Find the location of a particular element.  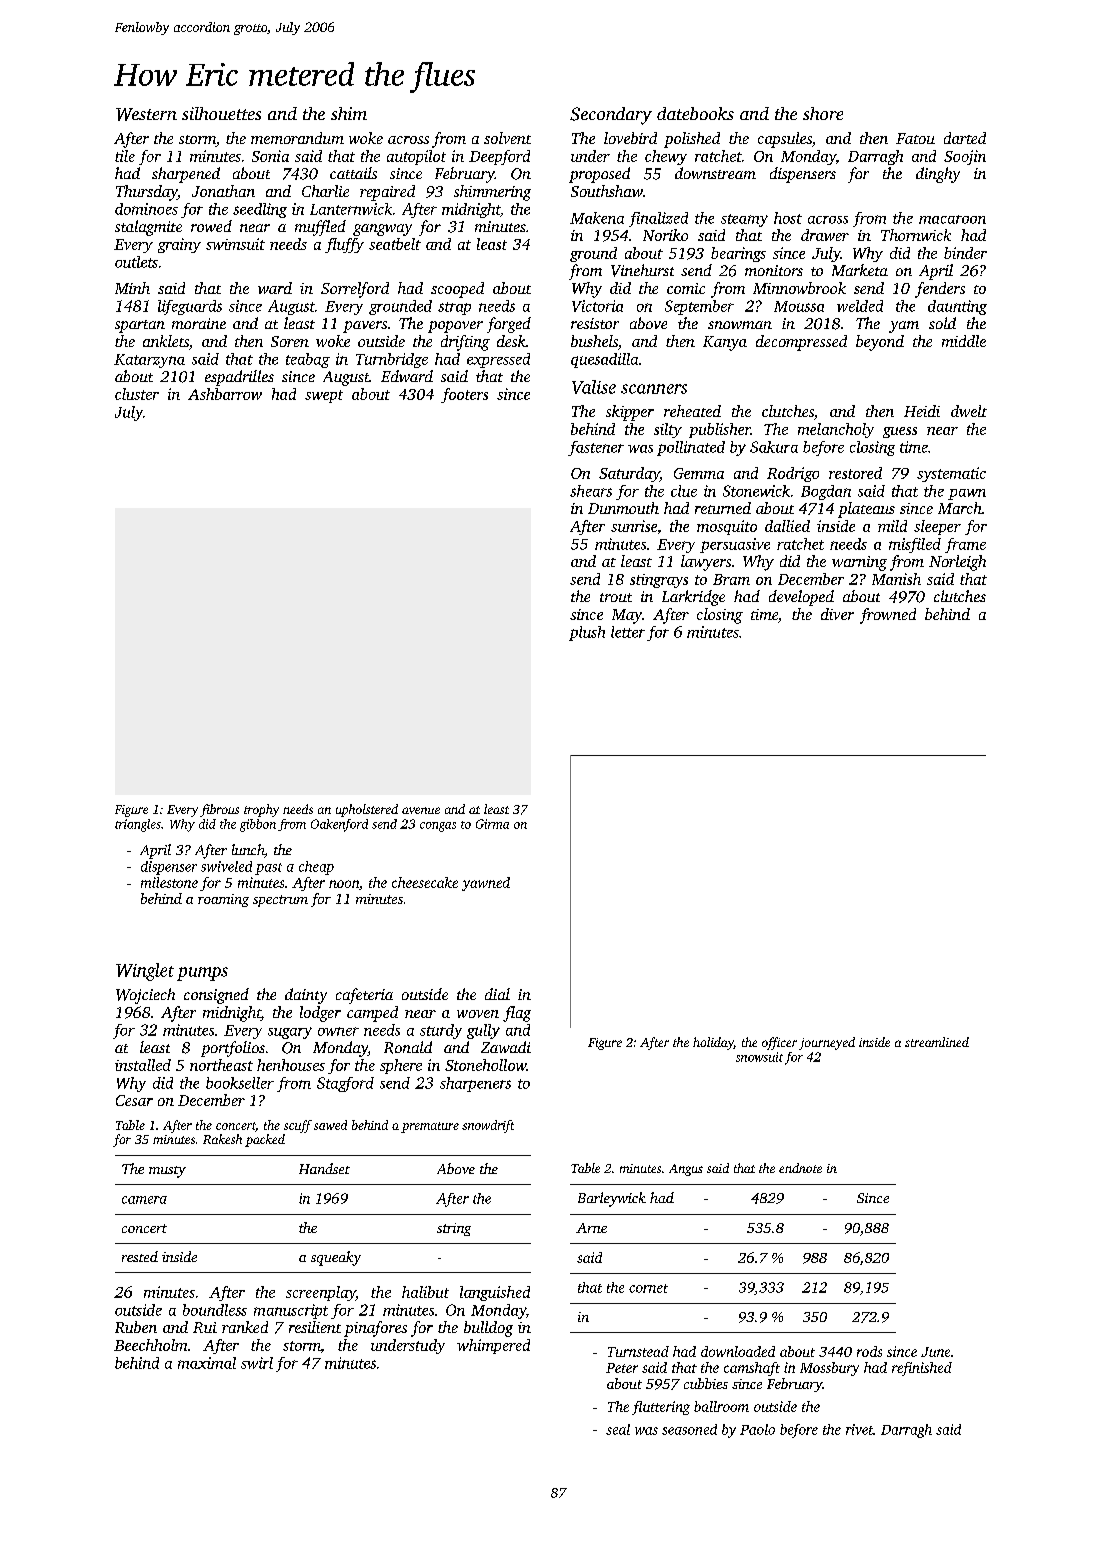

Heidi is located at coordinates (922, 411).
